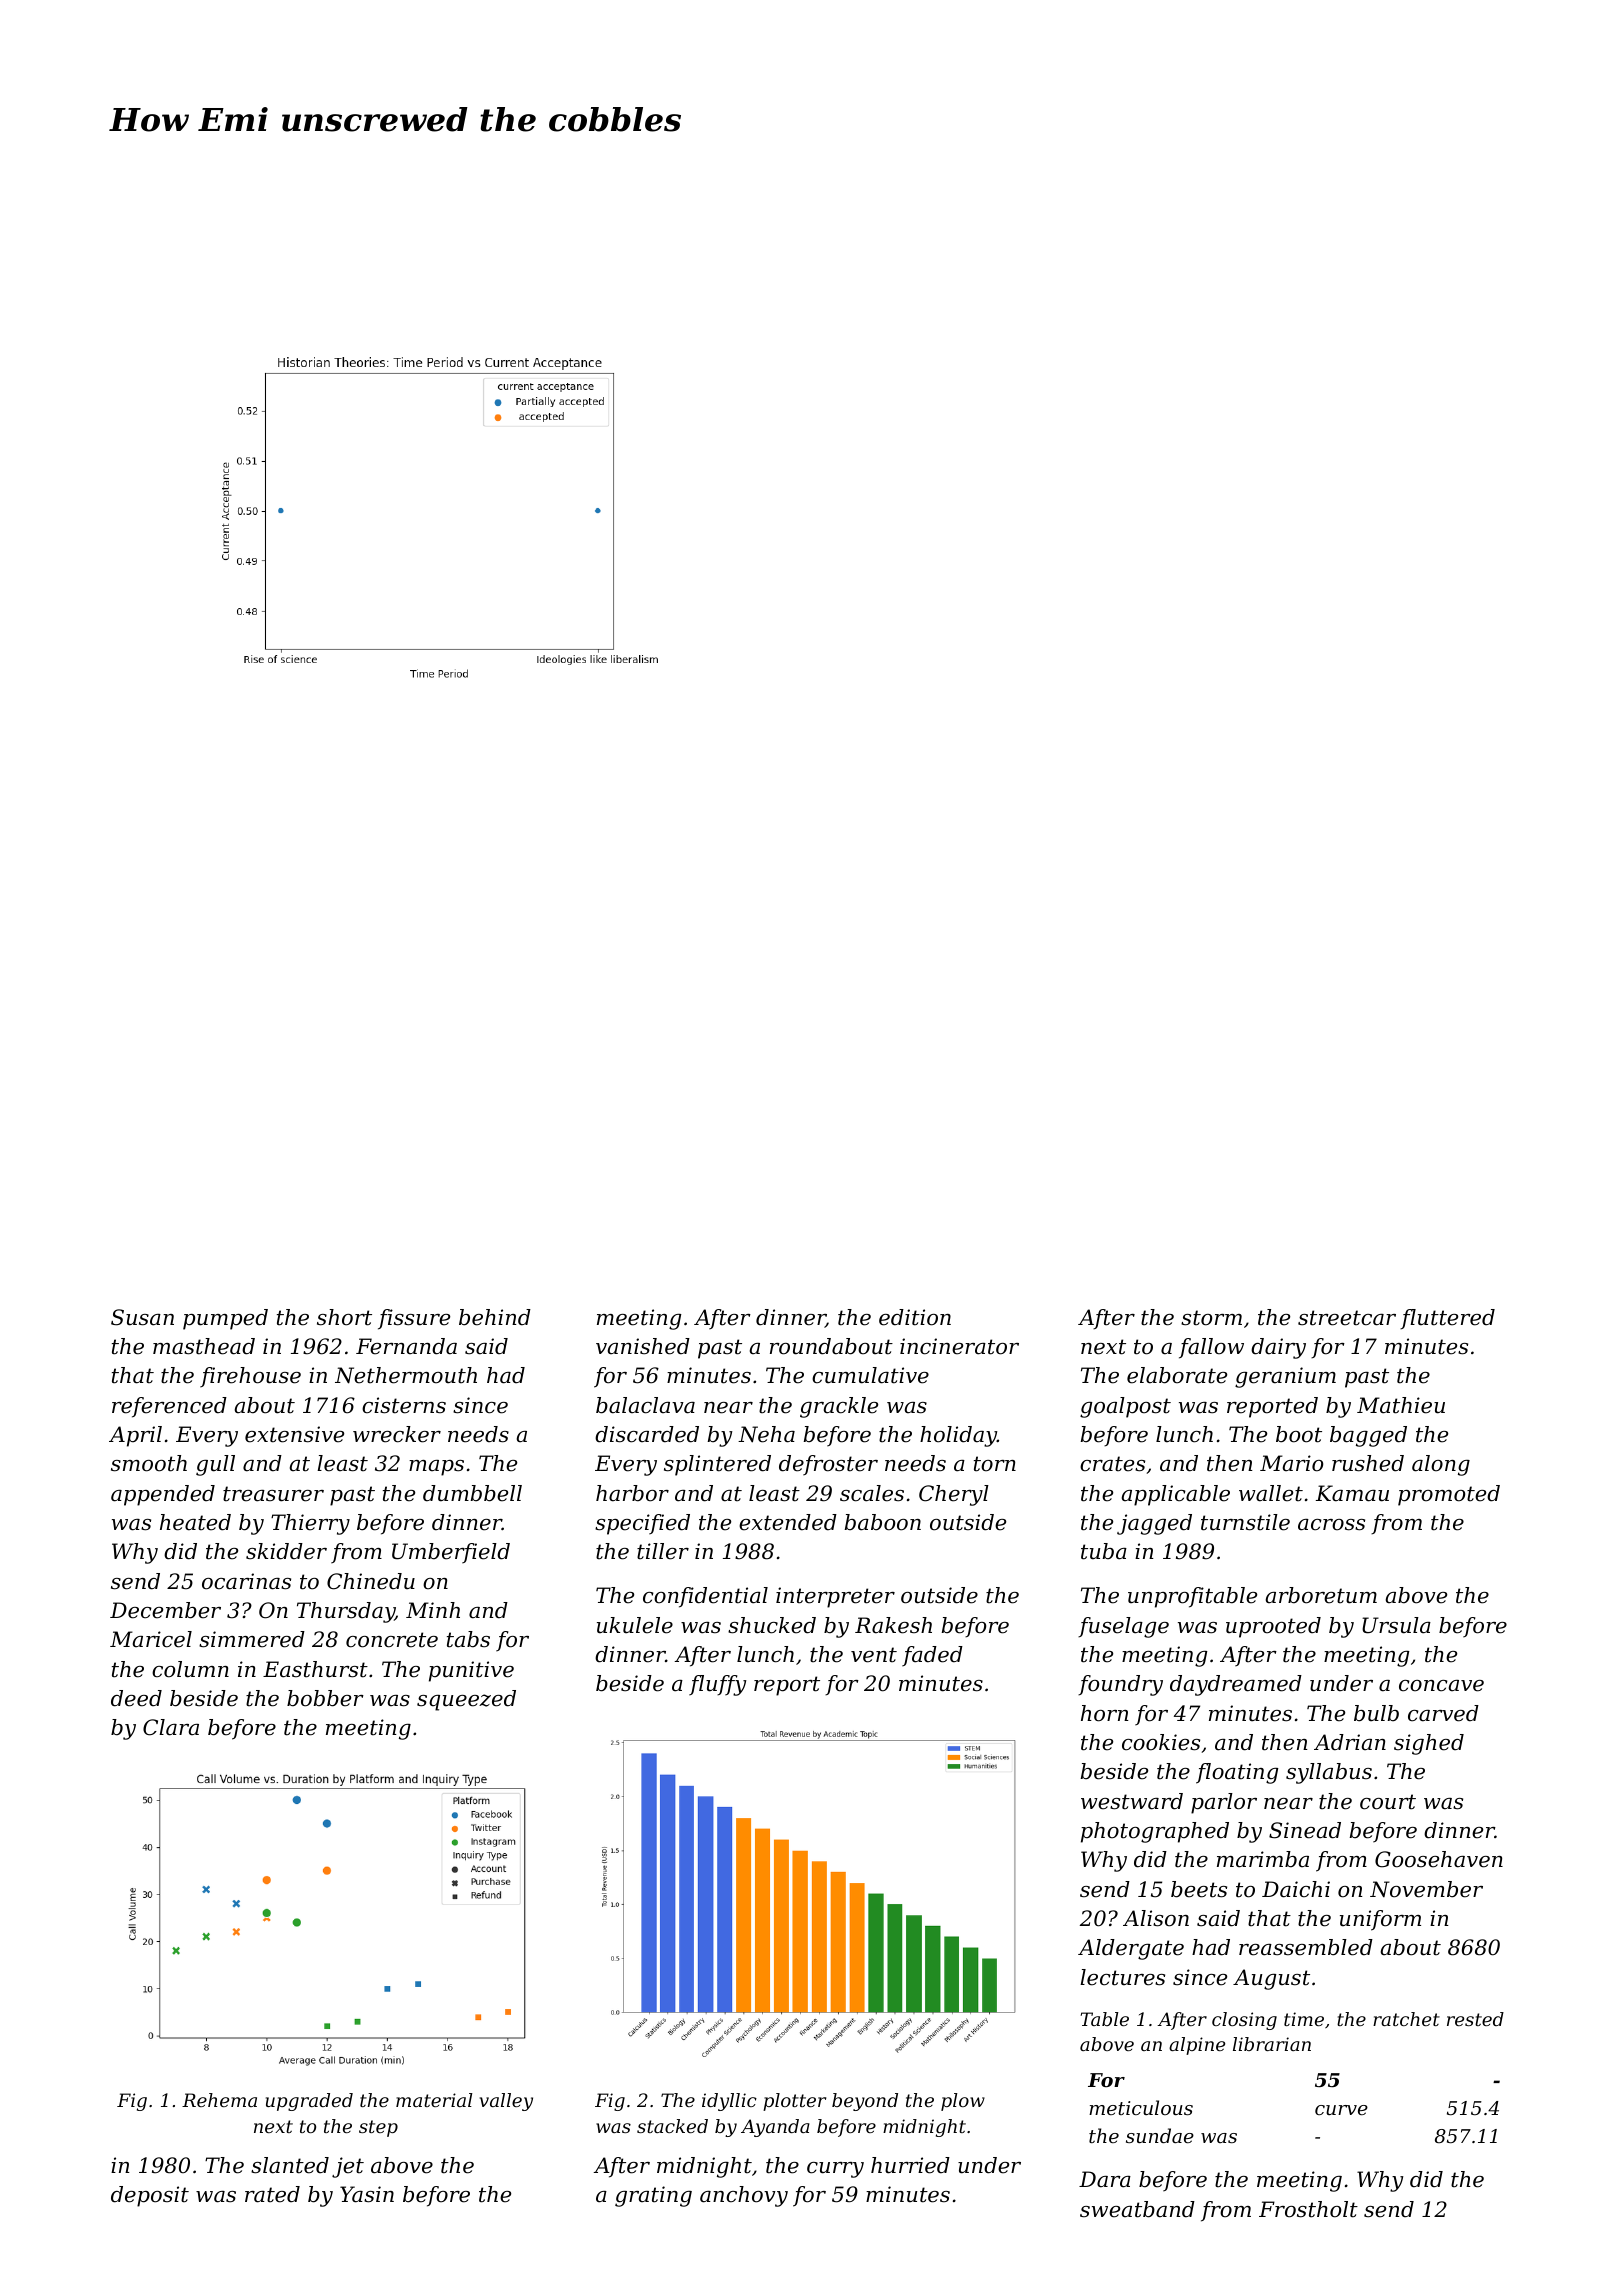 This document has height=2292, width=1620. What do you see at coordinates (865, 2102) in the document?
I see `beyond` at bounding box center [865, 2102].
